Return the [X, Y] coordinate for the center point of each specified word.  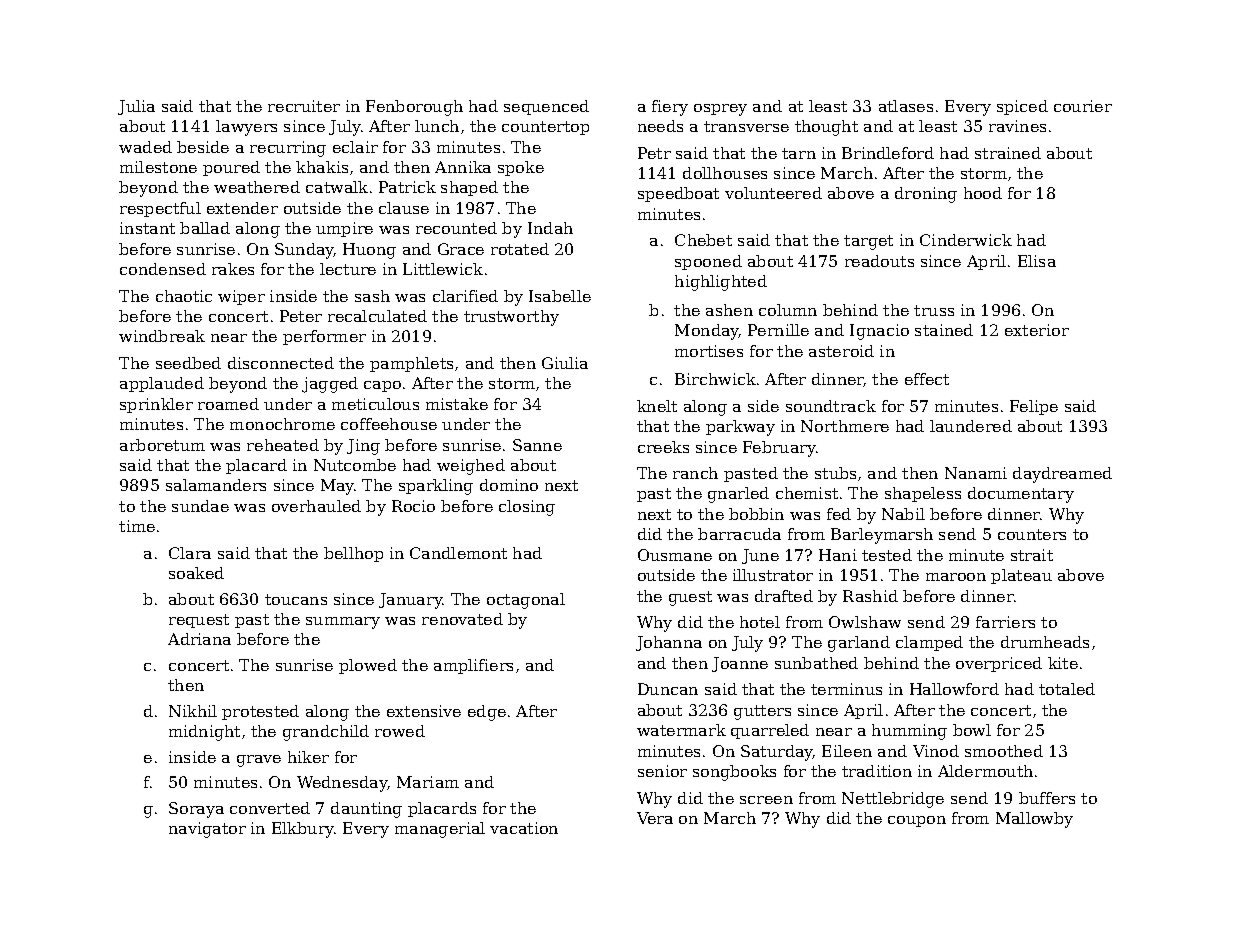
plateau [1021, 576]
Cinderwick [966, 240]
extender [242, 208]
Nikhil [193, 711]
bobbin [756, 514]
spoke [521, 168]
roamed [228, 404]
